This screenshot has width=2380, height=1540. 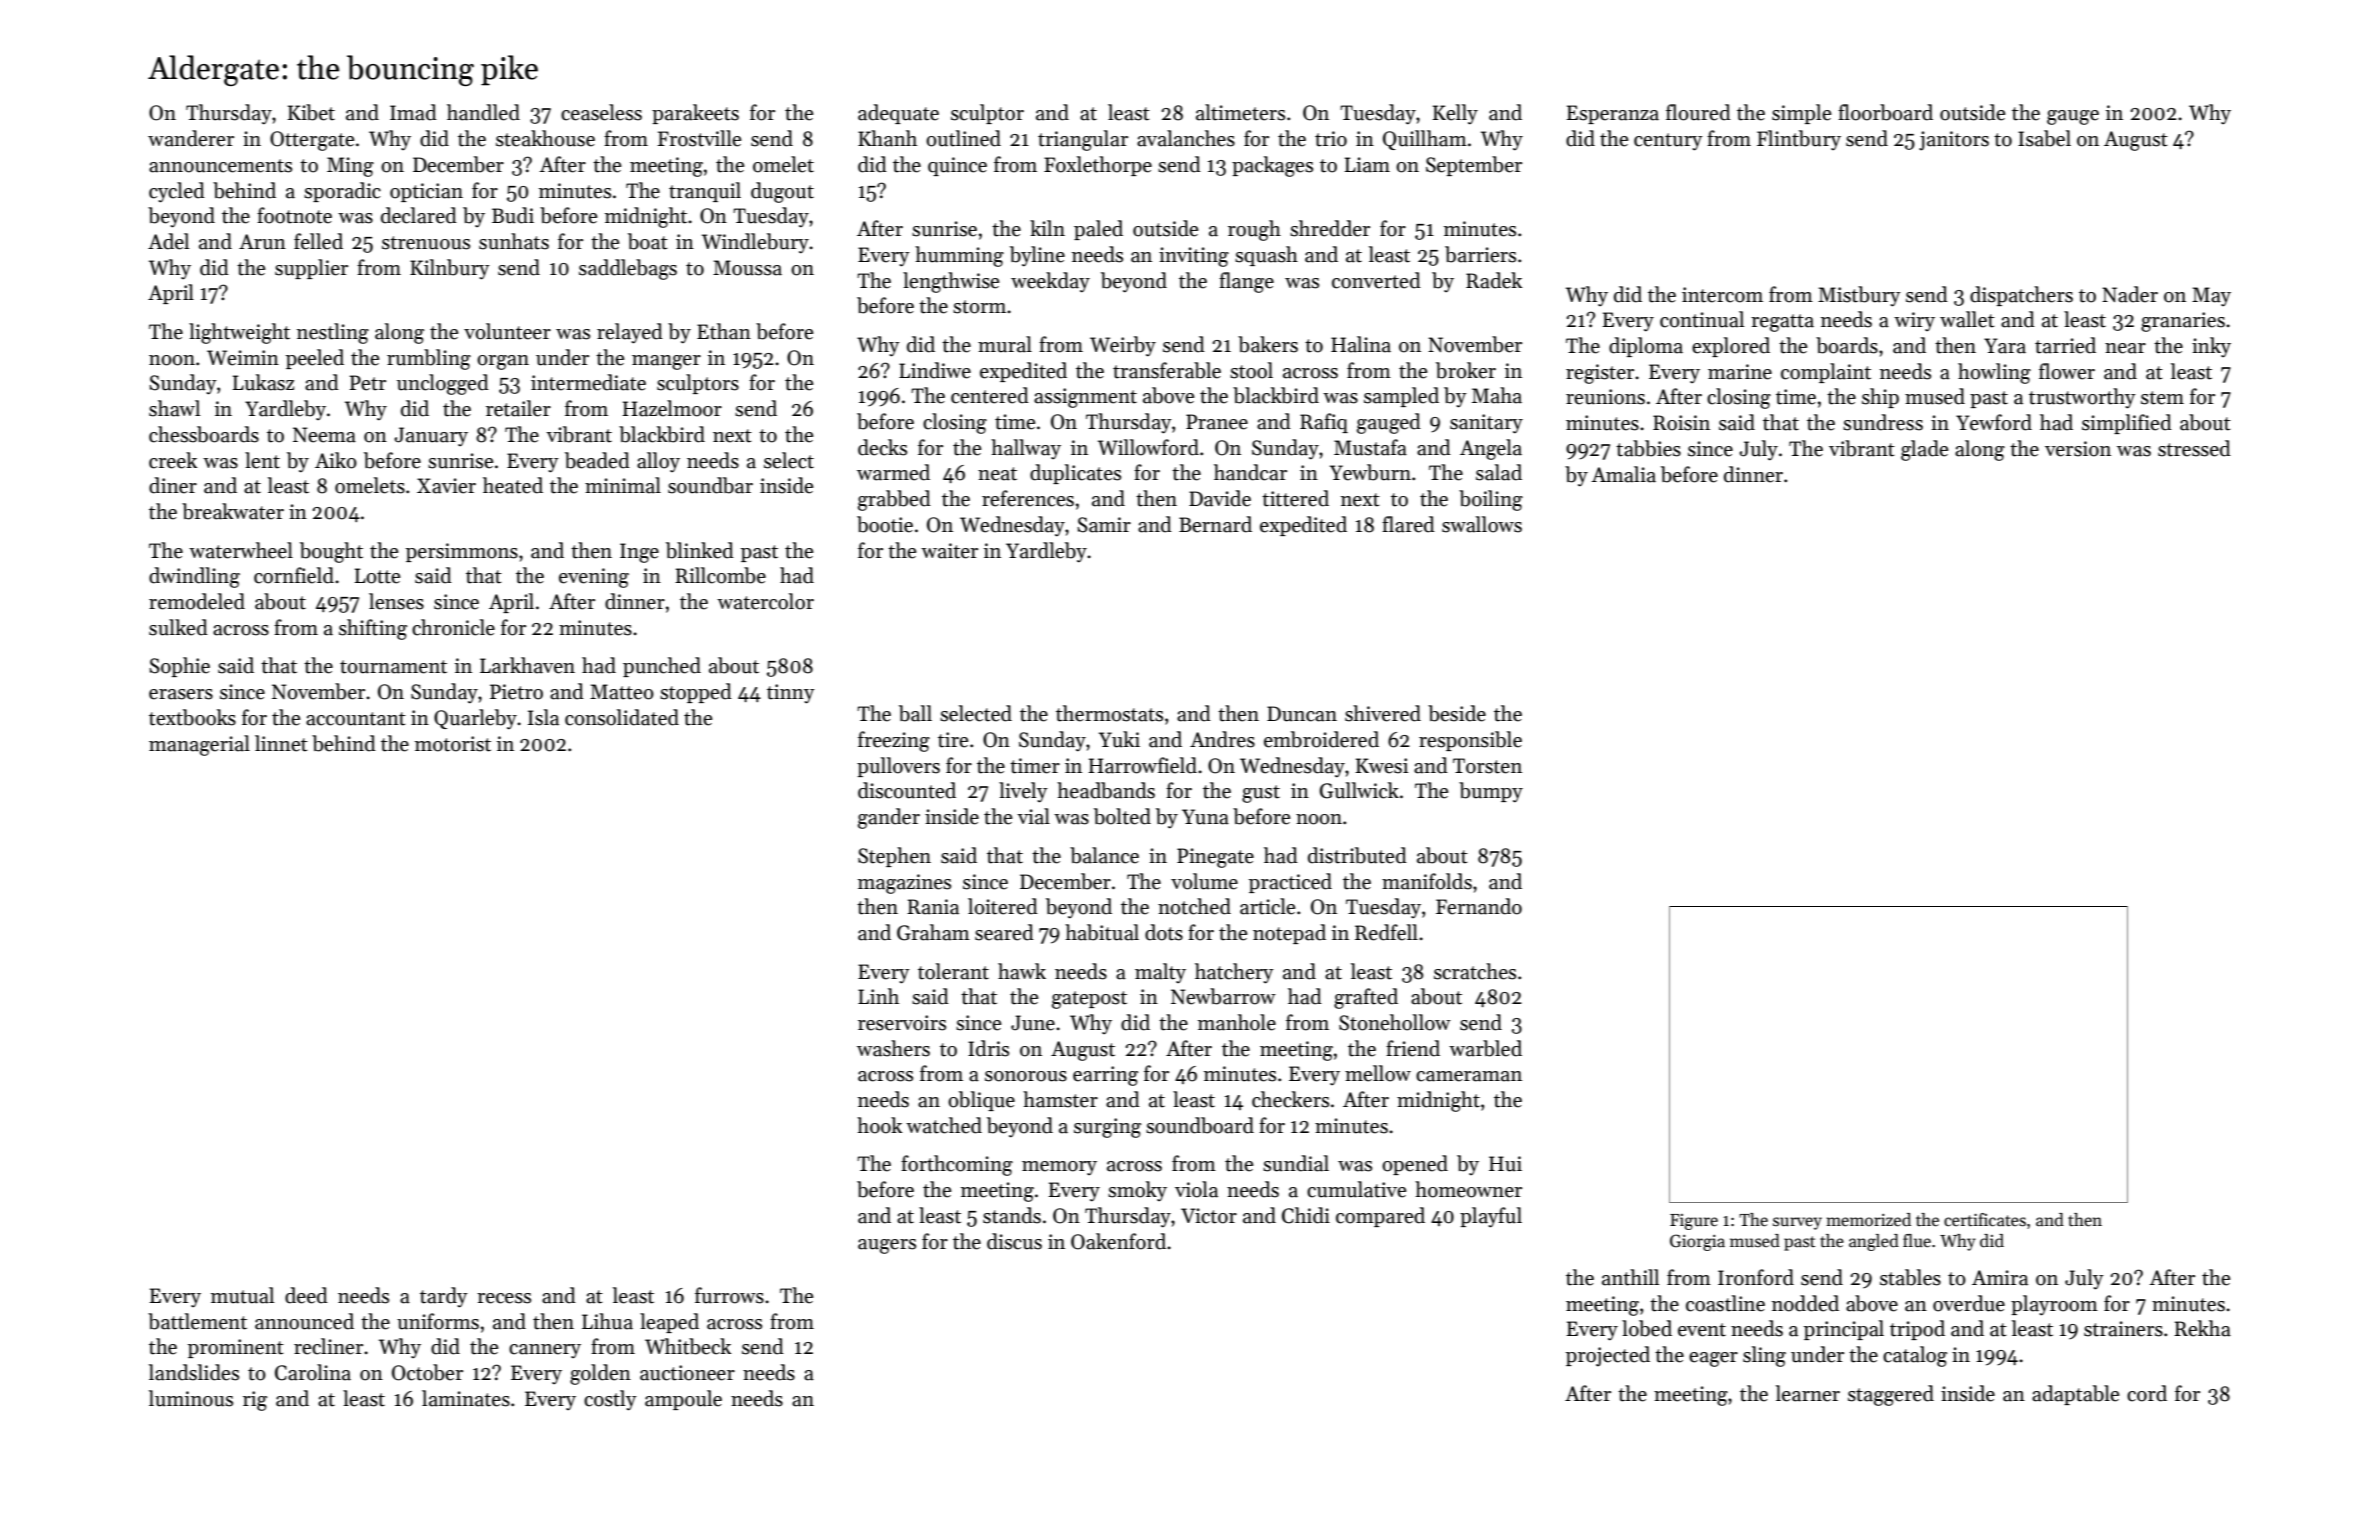 I want to click on opened, so click(x=1415, y=1165).
